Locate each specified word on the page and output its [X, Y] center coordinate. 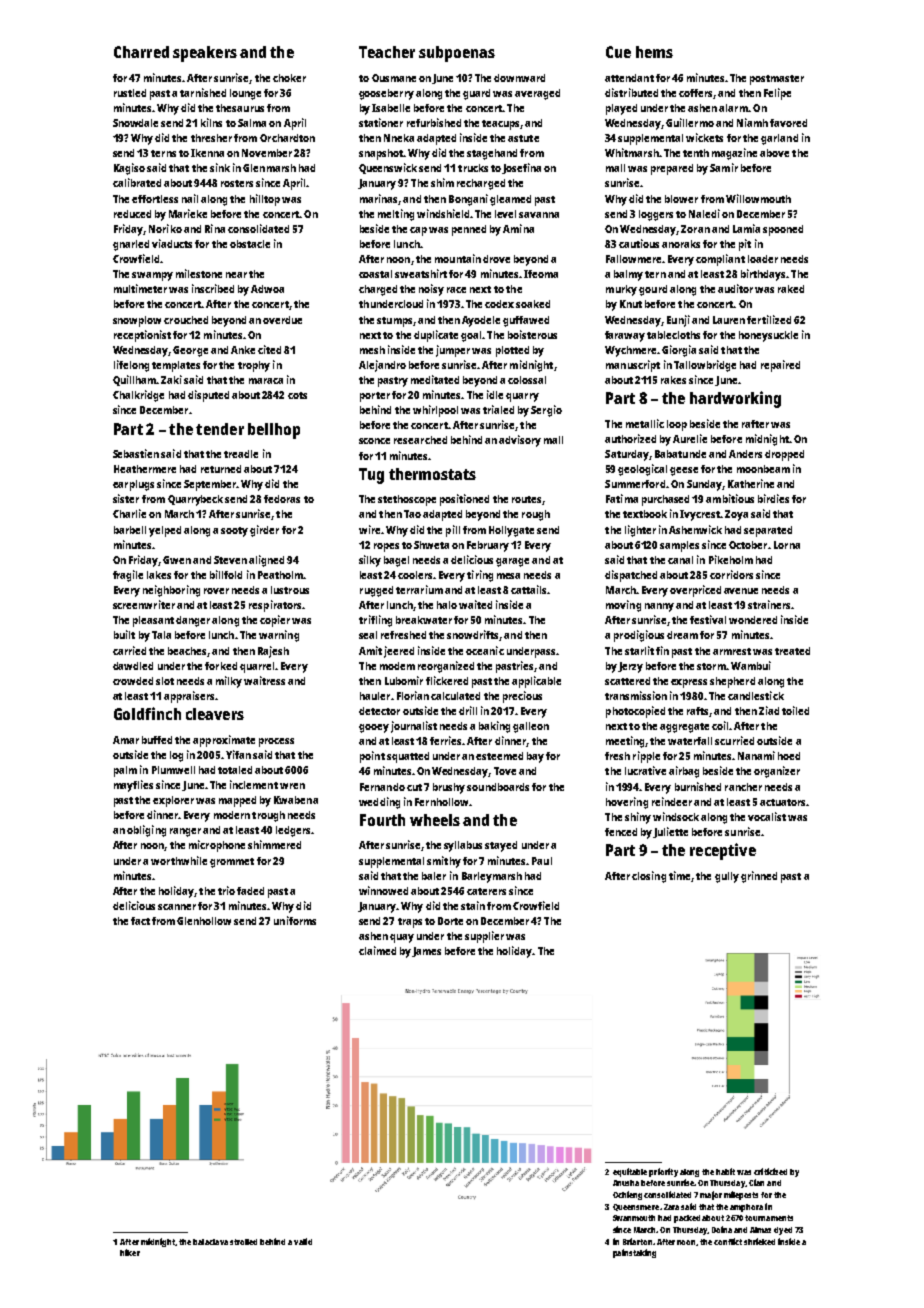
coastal [375, 274]
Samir [724, 167]
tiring [480, 576]
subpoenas [457, 54]
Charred [141, 52]
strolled [243, 1242]
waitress [264, 680]
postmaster [777, 80]
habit [725, 1171]
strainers [769, 604]
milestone [199, 273]
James [426, 952]
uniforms [295, 920]
